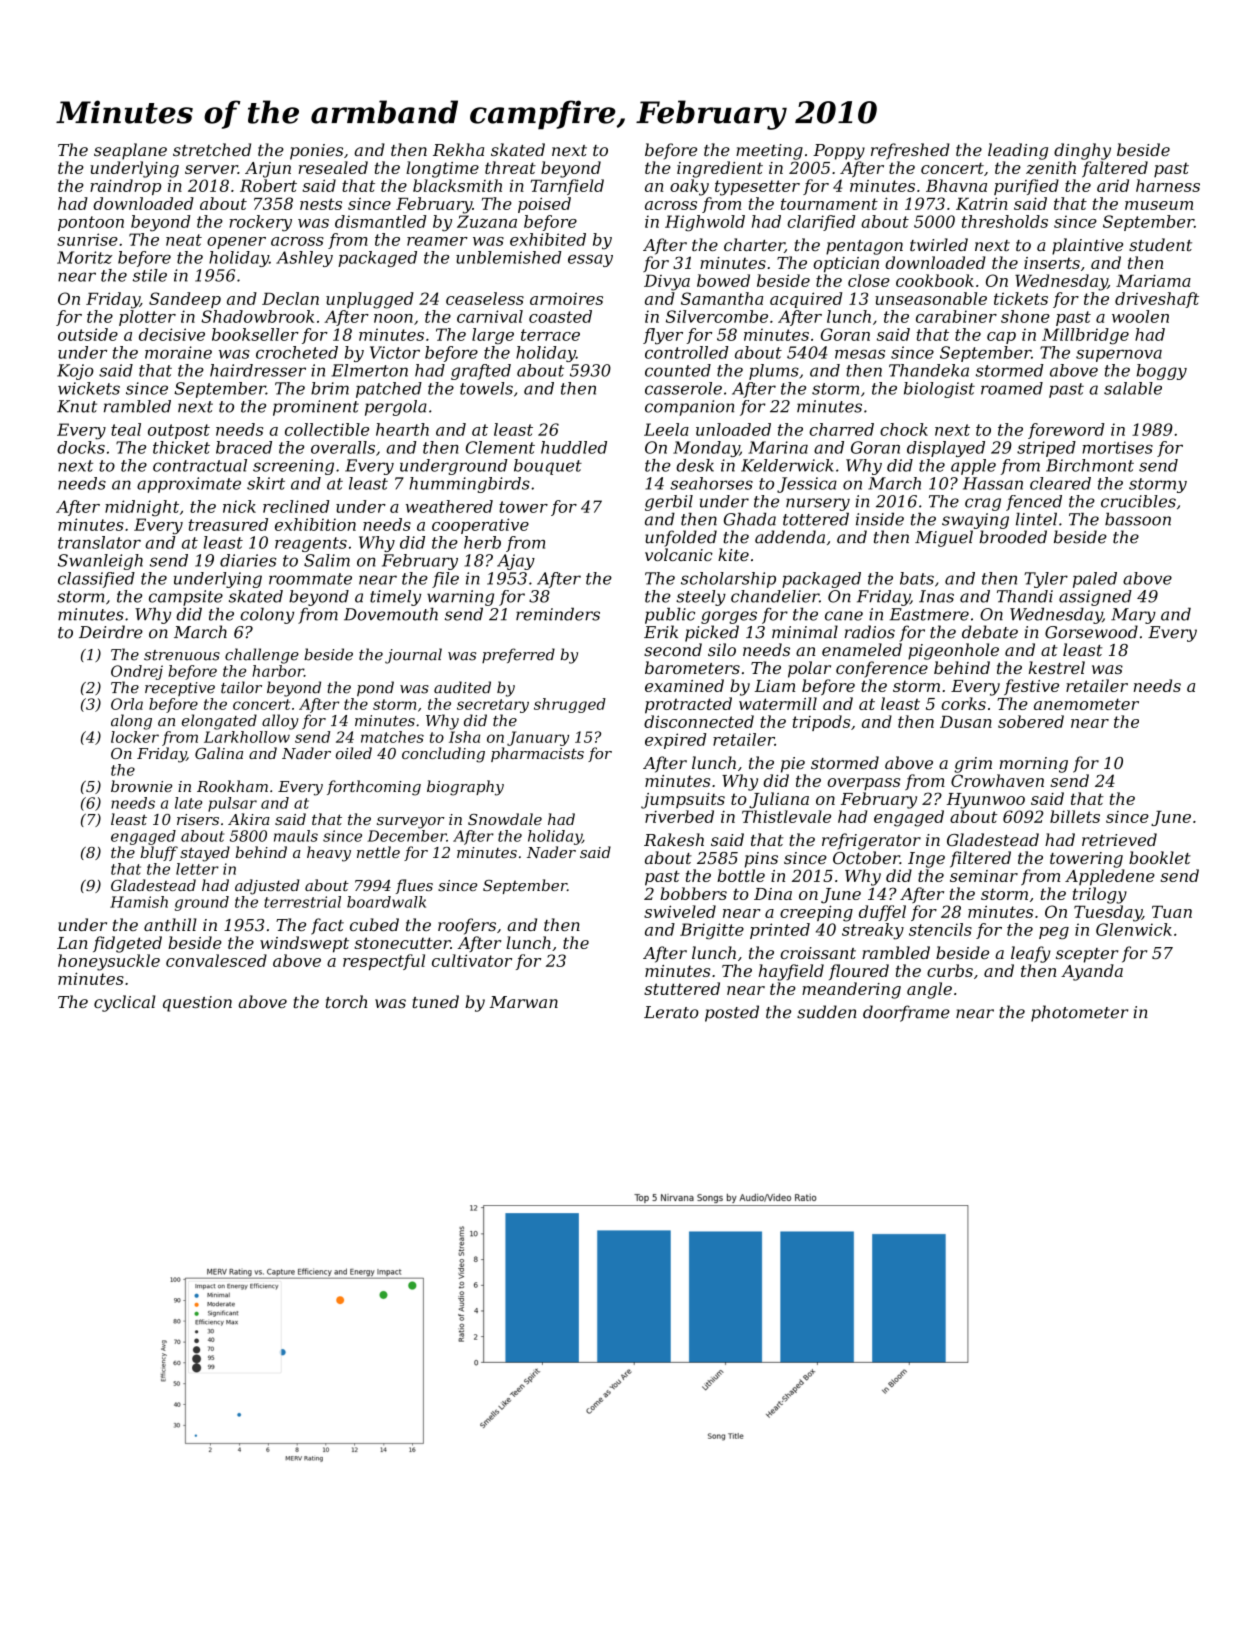  Describe the element at coordinates (683, 388) in the document. I see `casserole` at that location.
